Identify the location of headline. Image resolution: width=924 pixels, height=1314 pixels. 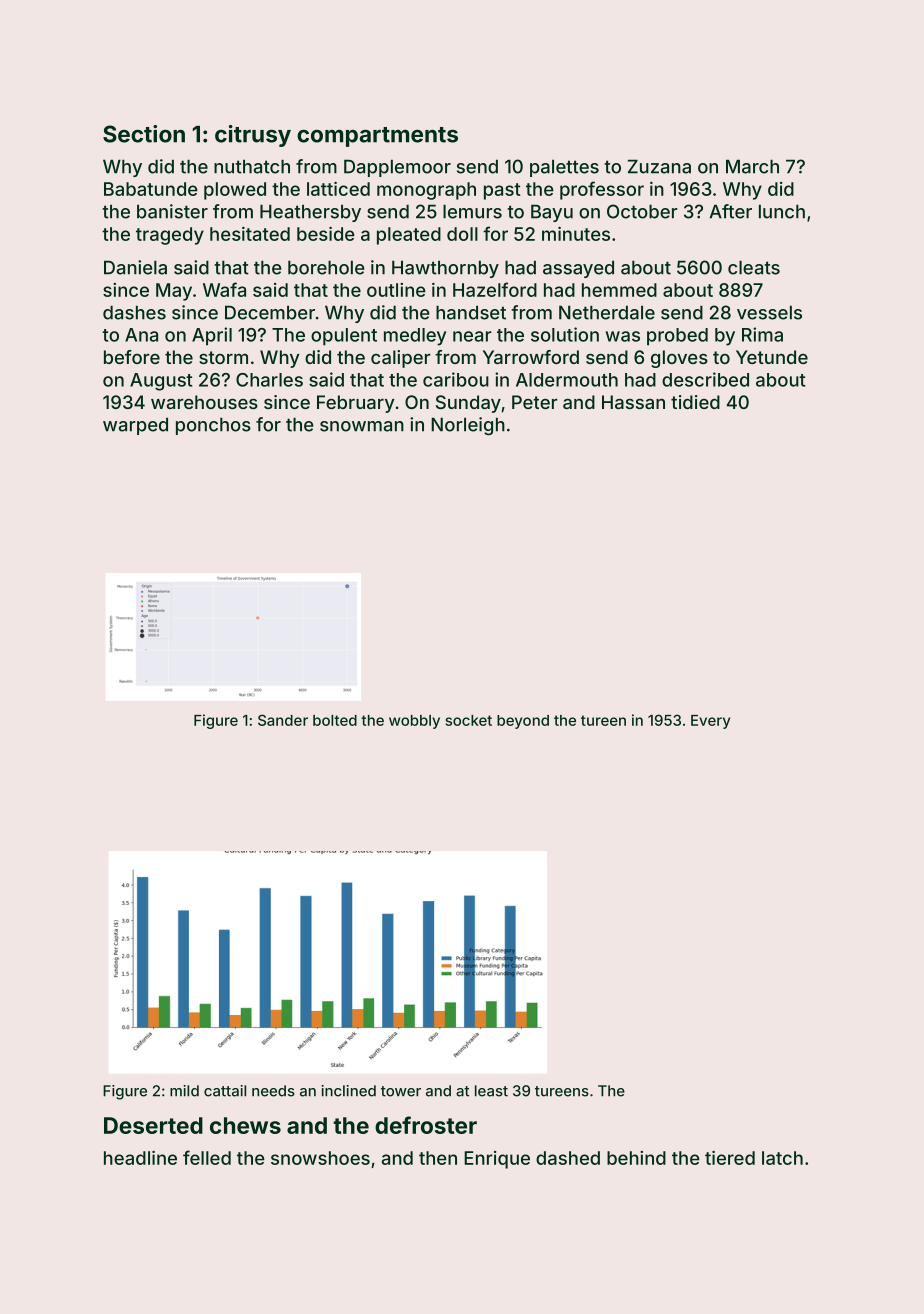
(140, 1158).
